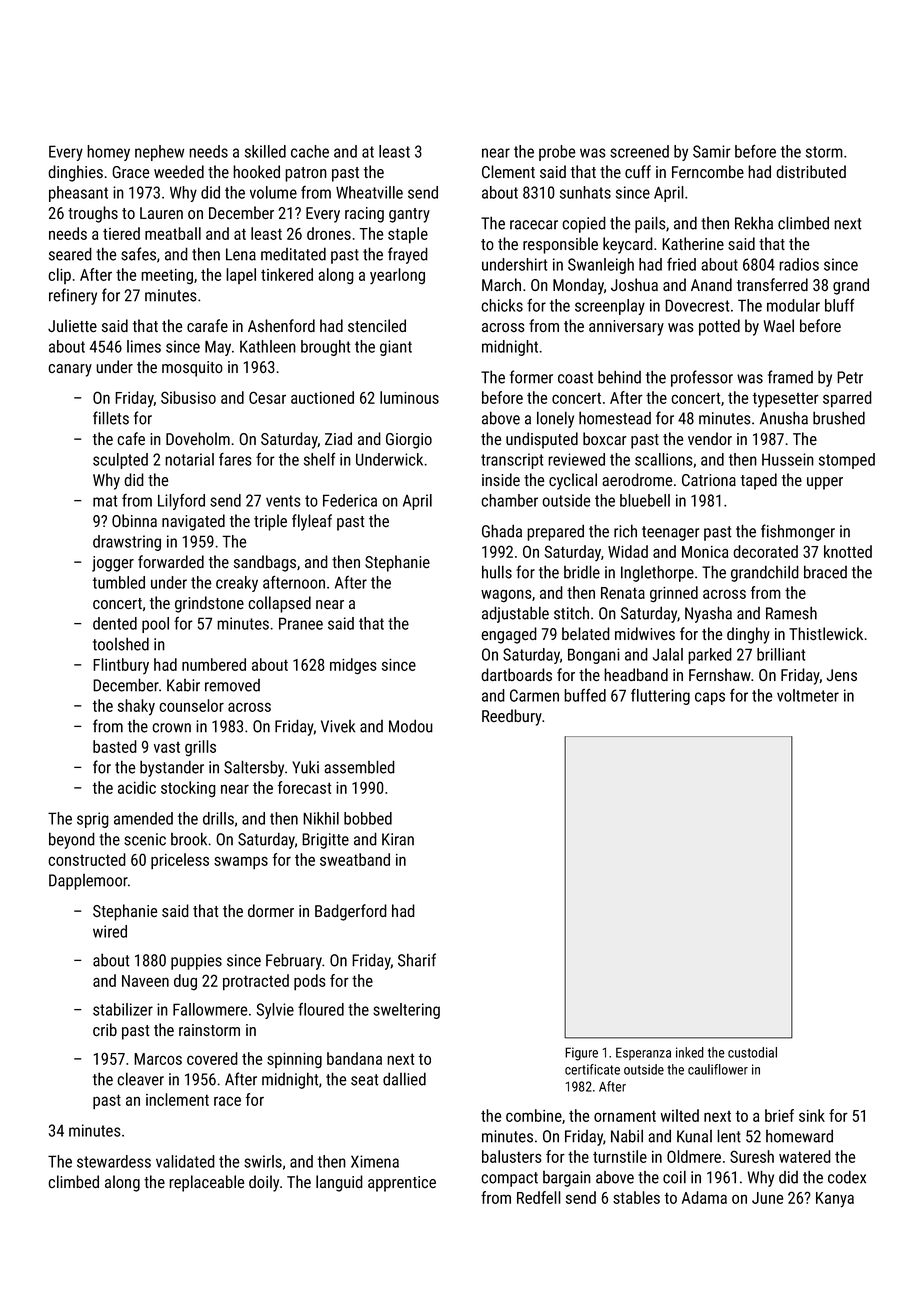  What do you see at coordinates (712, 151) in the document?
I see `Samir` at bounding box center [712, 151].
